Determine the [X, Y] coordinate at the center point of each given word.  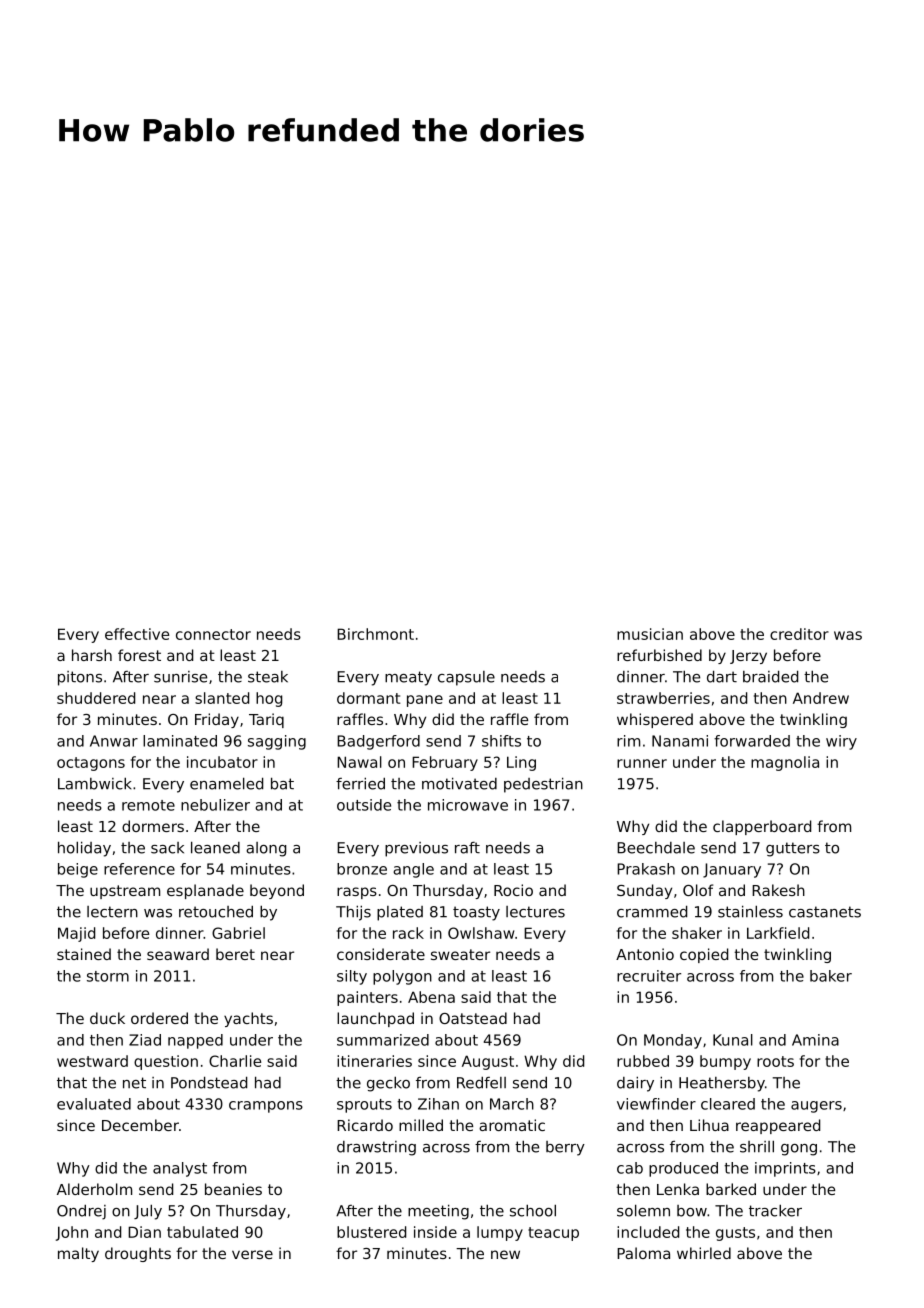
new [505, 1254]
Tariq [266, 720]
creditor [799, 634]
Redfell [481, 1083]
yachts [248, 1019]
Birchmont [375, 634]
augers [816, 1107]
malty [78, 1254]
